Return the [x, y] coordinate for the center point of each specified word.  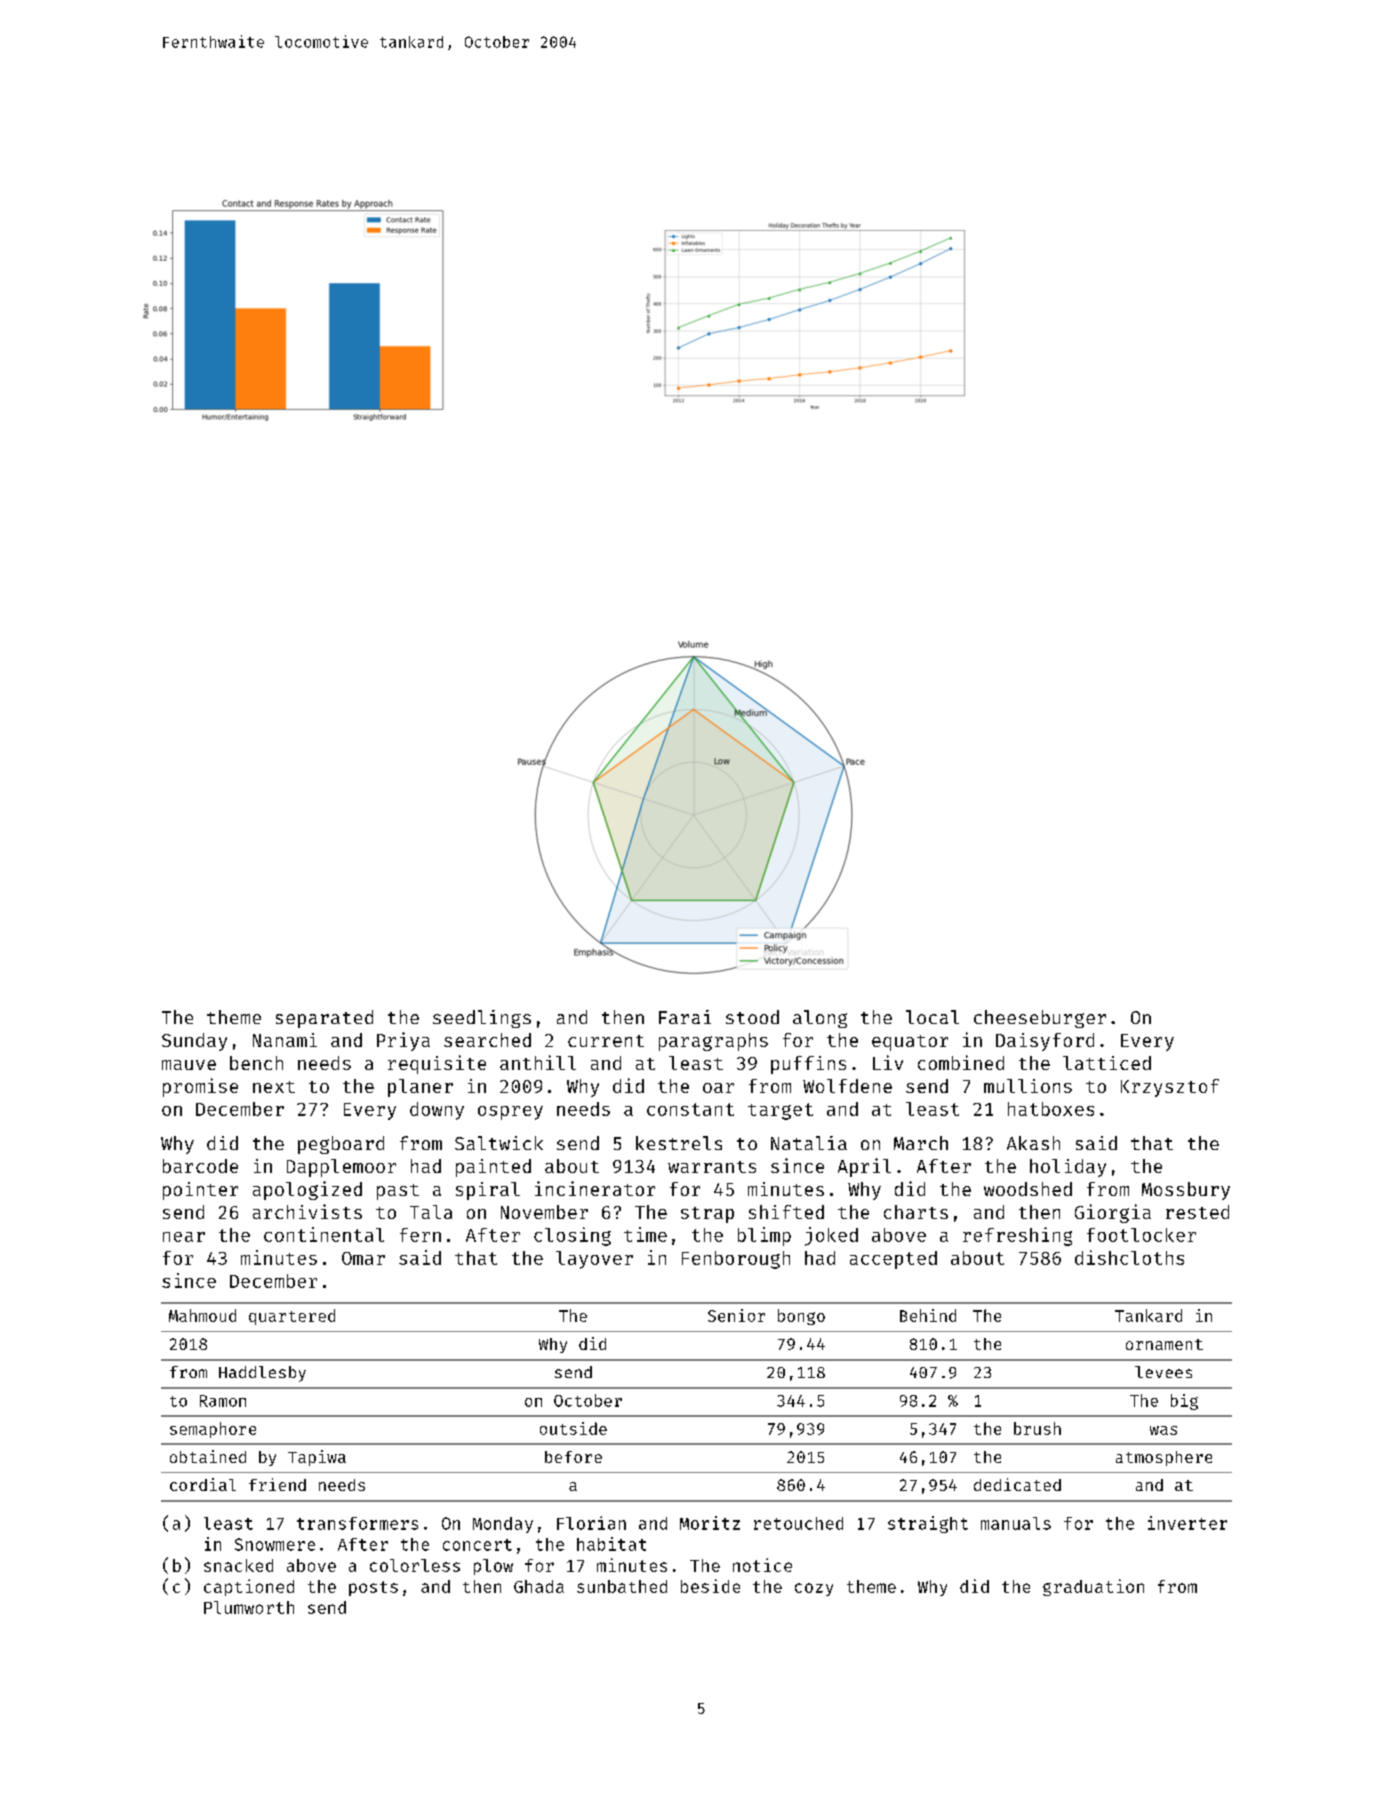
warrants [712, 1167]
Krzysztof [1170, 1088]
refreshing [1017, 1236]
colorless [415, 1565]
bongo [801, 1317]
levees [1163, 1372]
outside [573, 1428]
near [184, 1237]
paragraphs [713, 1042]
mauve [189, 1065]
